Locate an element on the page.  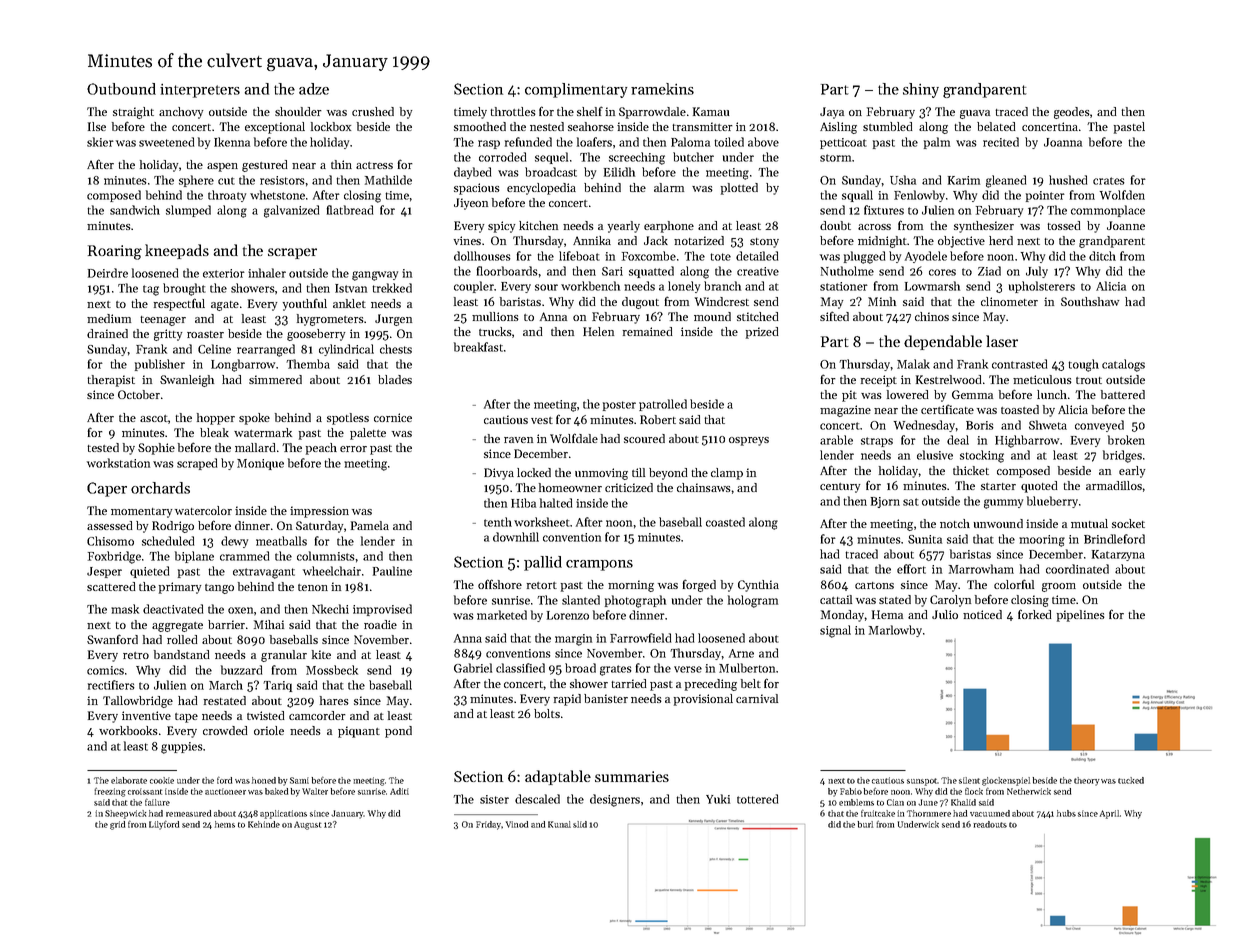
inhaler is located at coordinates (267, 273).
